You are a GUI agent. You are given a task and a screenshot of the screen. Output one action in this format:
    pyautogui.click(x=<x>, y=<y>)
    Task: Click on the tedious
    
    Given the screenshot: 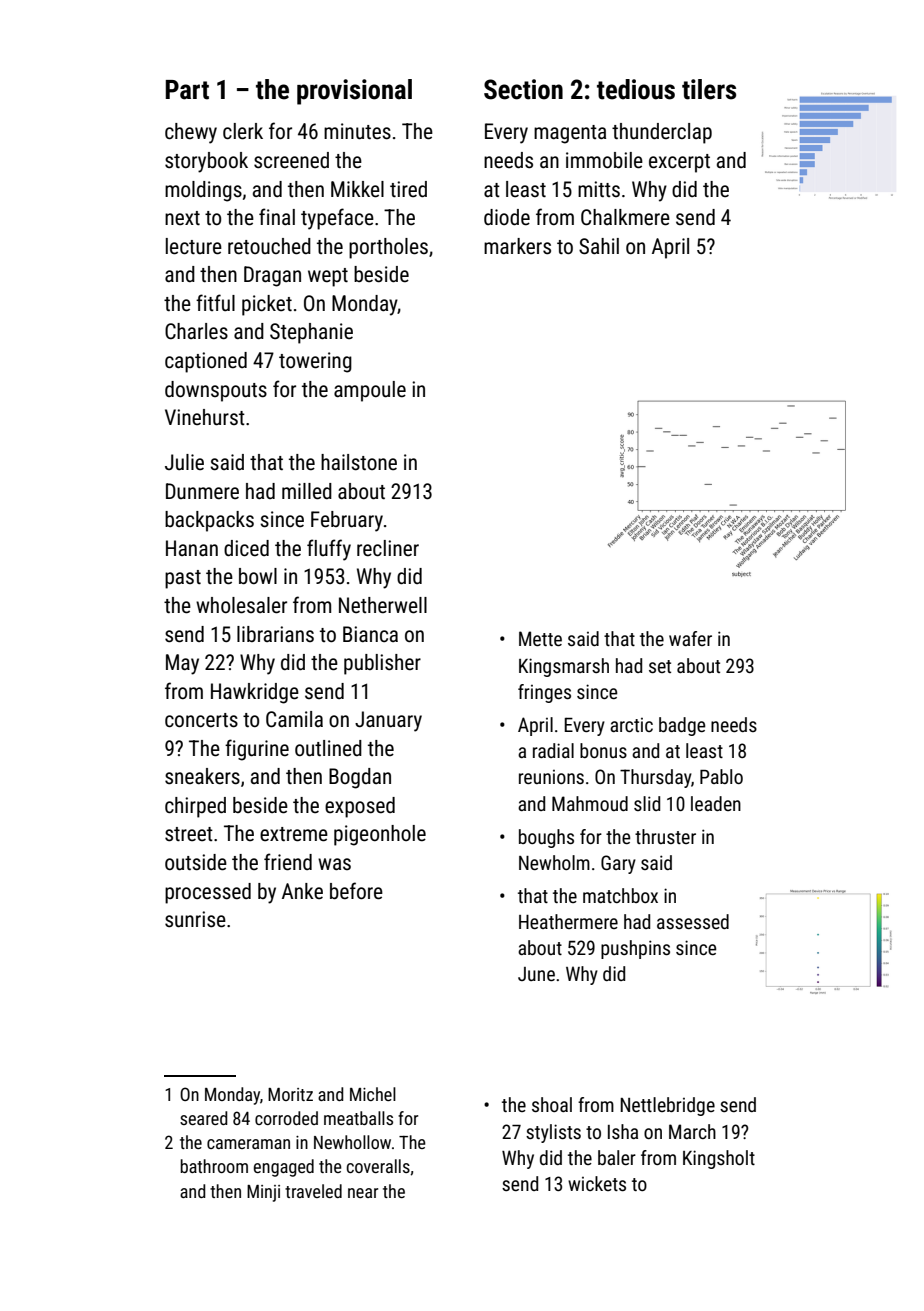 What is the action you would take?
    pyautogui.click(x=636, y=89)
